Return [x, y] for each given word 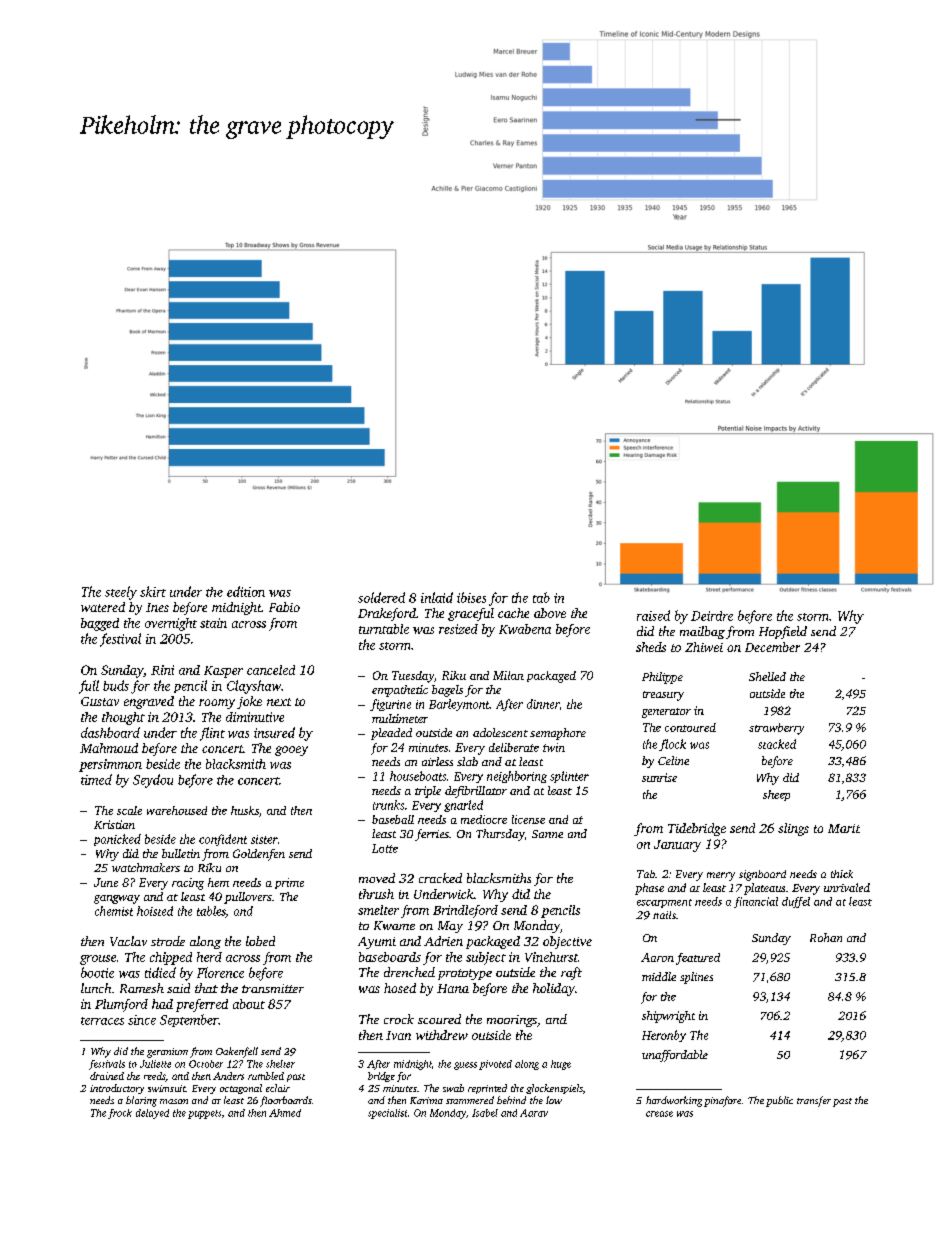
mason [174, 1101]
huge [561, 1065]
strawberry [776, 729]
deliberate [514, 747]
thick [842, 874]
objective [567, 942]
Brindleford [465, 911]
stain [213, 623]
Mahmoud [109, 748]
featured [698, 959]
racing [188, 884]
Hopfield [783, 632]
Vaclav [128, 941]
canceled [271, 670]
